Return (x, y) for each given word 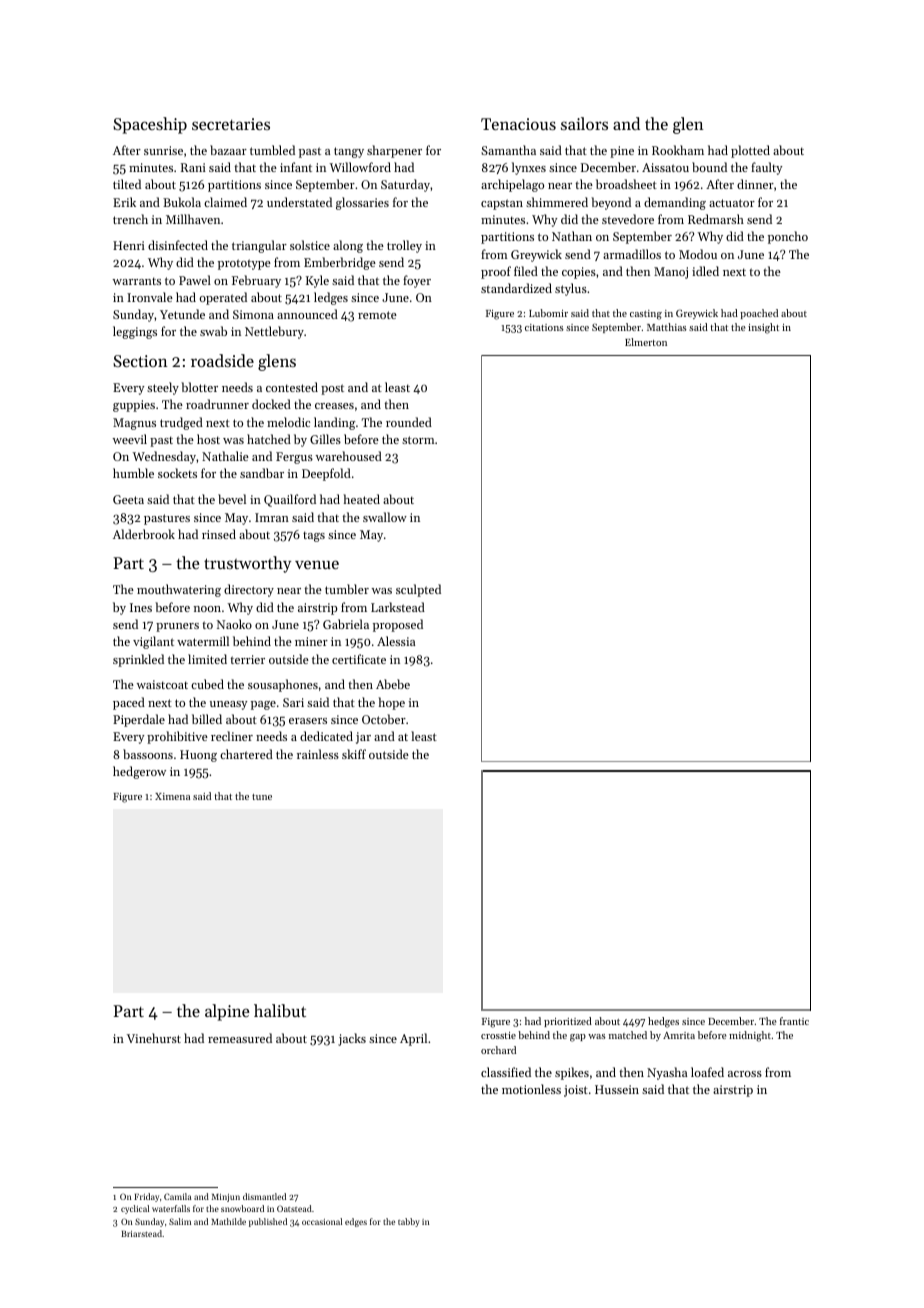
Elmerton (646, 342)
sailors (584, 123)
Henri (129, 245)
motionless (531, 1089)
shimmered (557, 202)
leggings (135, 332)
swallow (385, 517)
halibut (280, 1010)
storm (418, 440)
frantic (794, 1021)
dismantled (264, 1196)
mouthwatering (179, 590)
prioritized (568, 1022)
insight (763, 328)
